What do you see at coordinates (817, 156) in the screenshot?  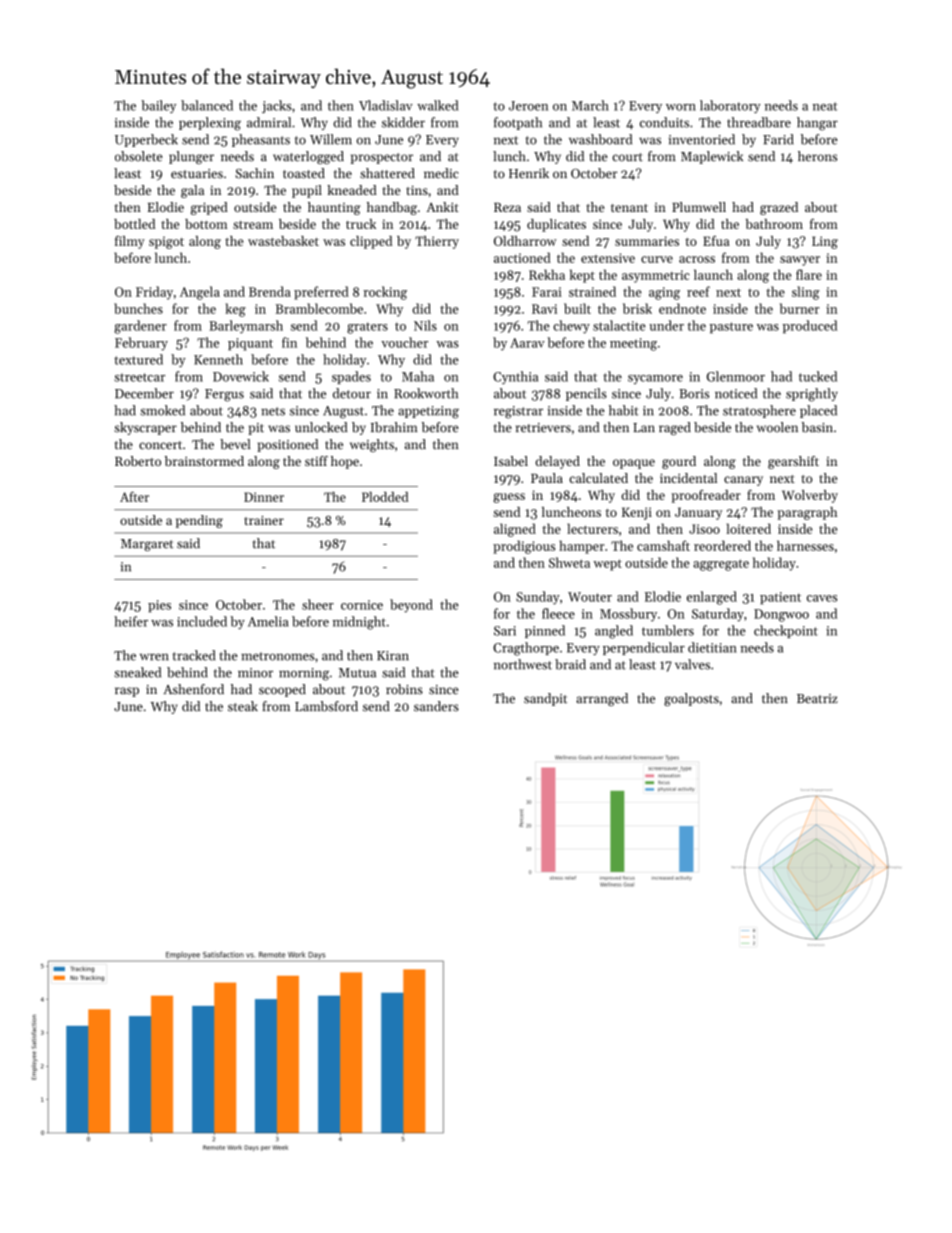 I see `herons` at bounding box center [817, 156].
